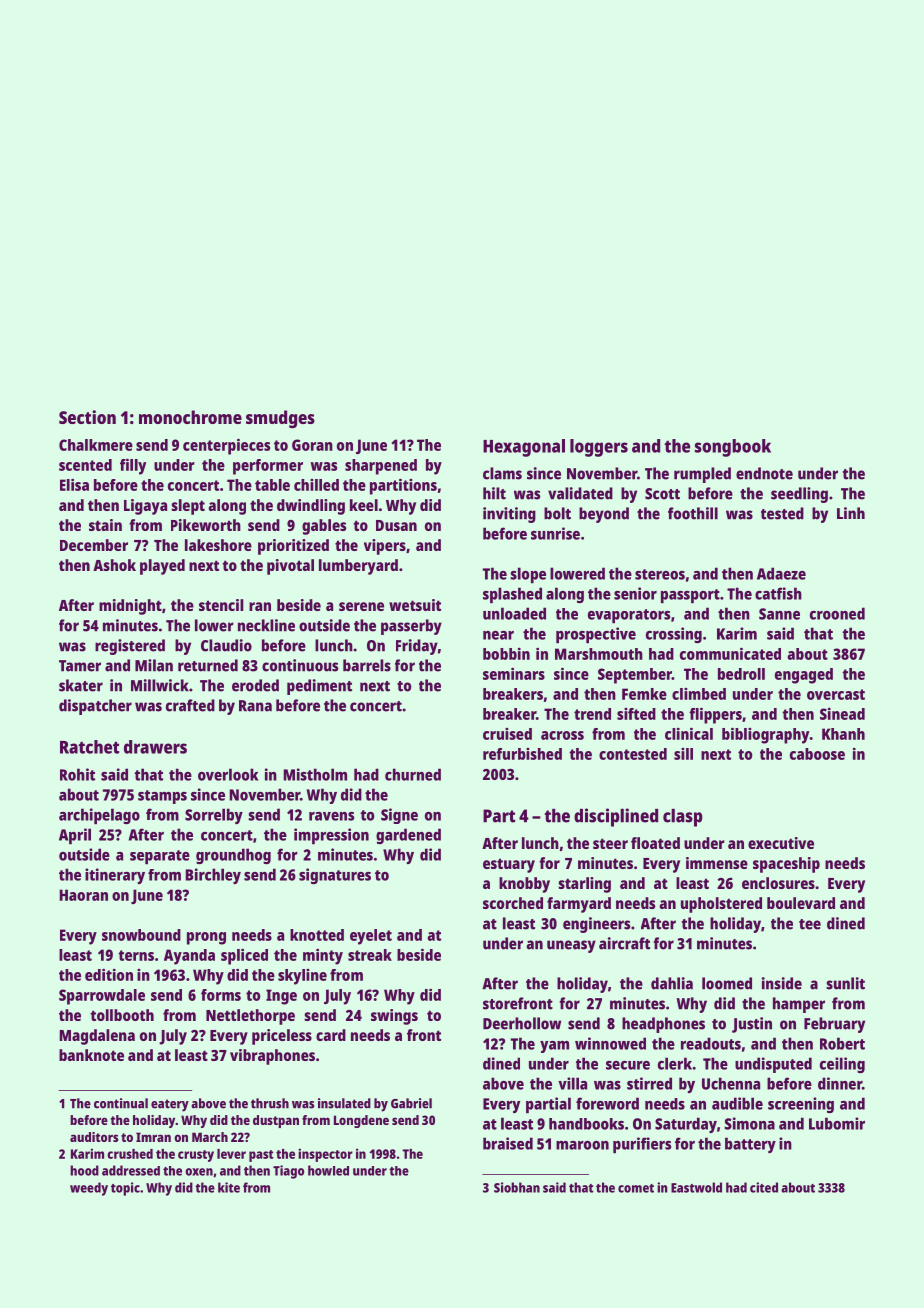 The width and height of the document is (924, 1308). I want to click on groundhog, so click(233, 856).
